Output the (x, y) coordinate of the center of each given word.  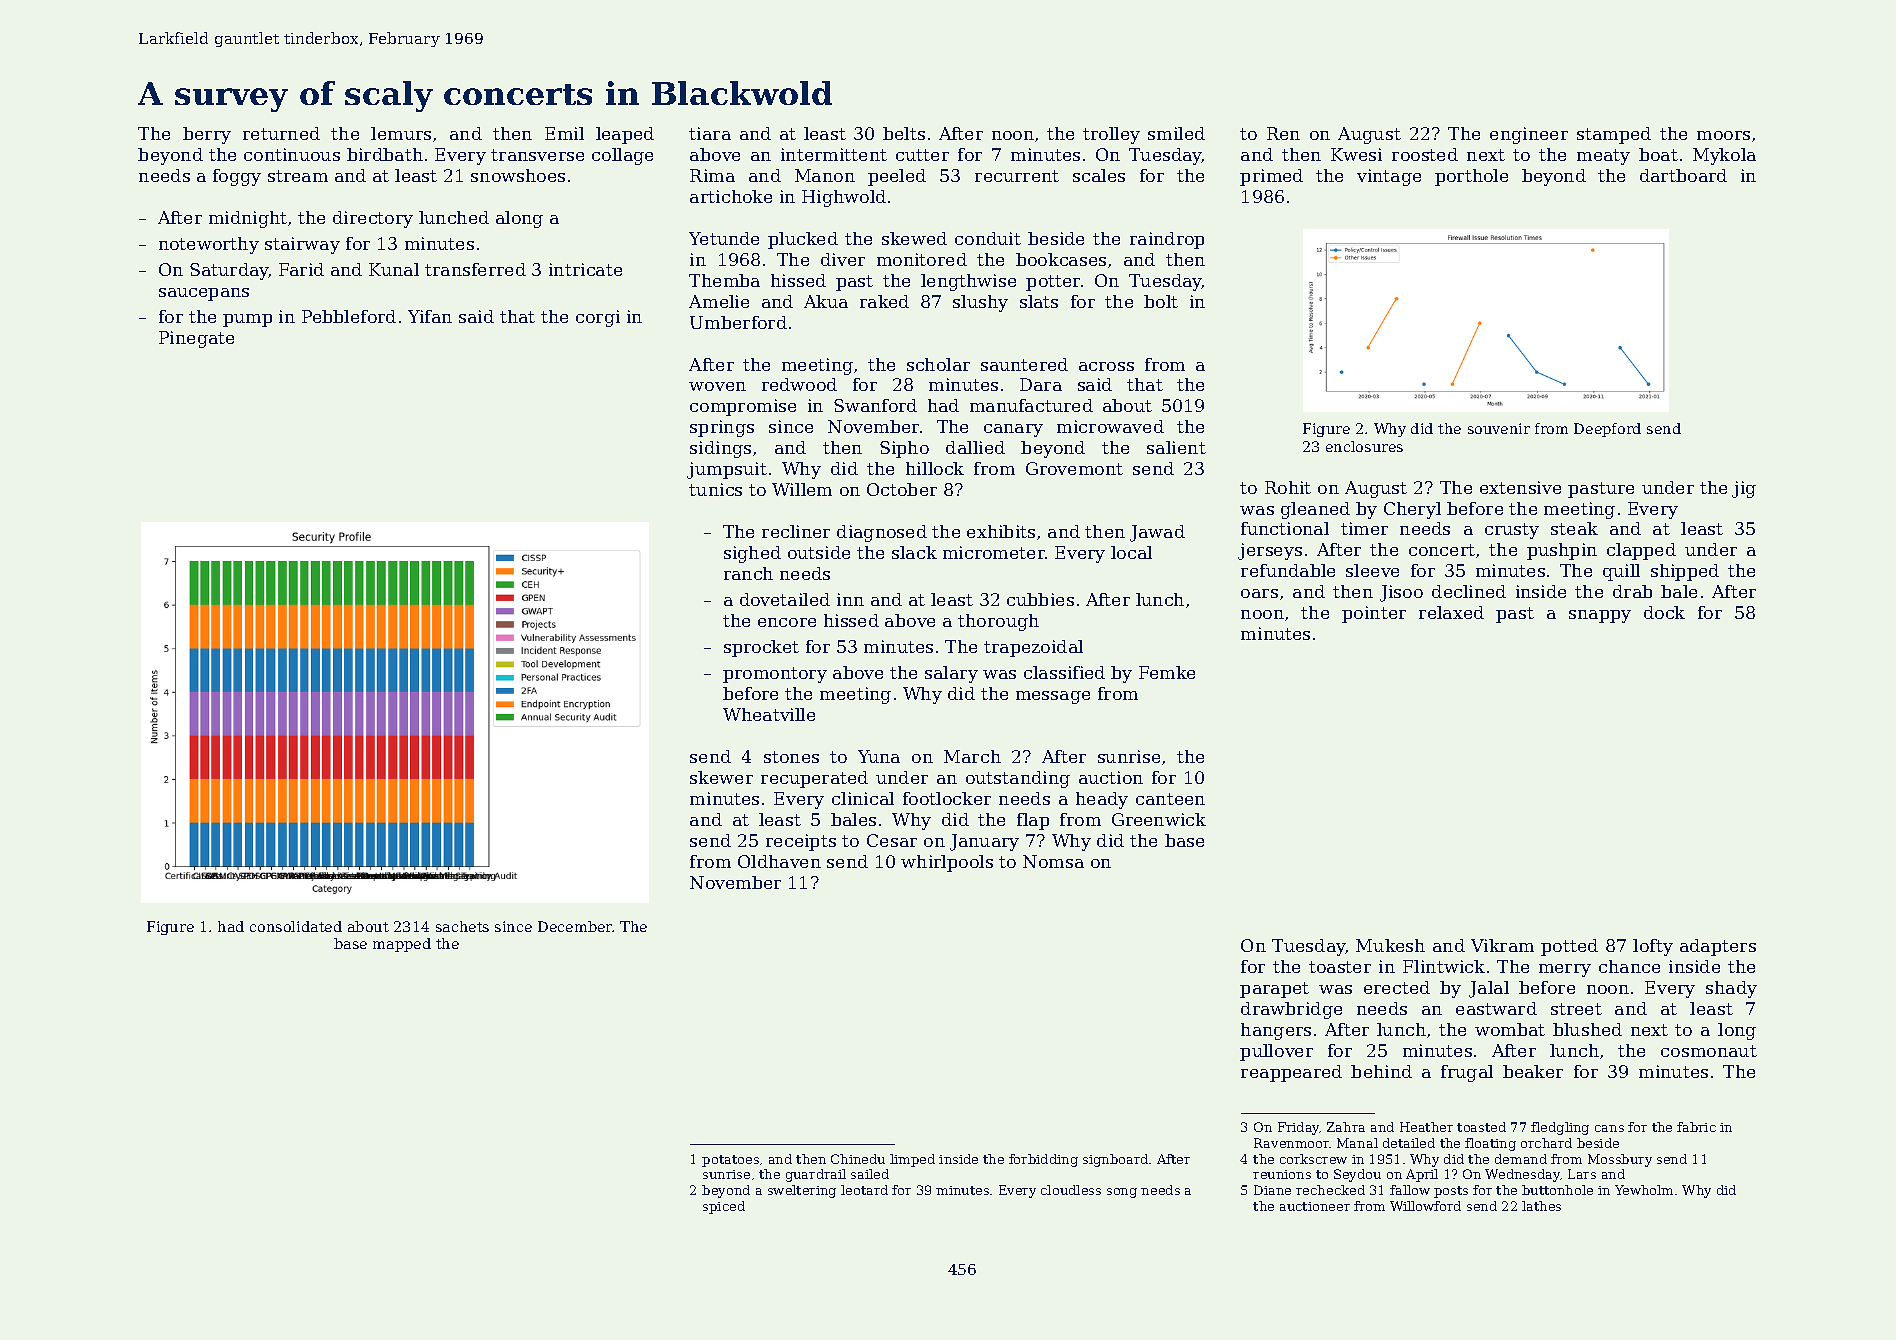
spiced (724, 1207)
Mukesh (1390, 945)
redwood (799, 384)
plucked (803, 240)
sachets (462, 926)
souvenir (1499, 428)
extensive (1520, 487)
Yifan (430, 316)
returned (281, 133)
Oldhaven (779, 861)
